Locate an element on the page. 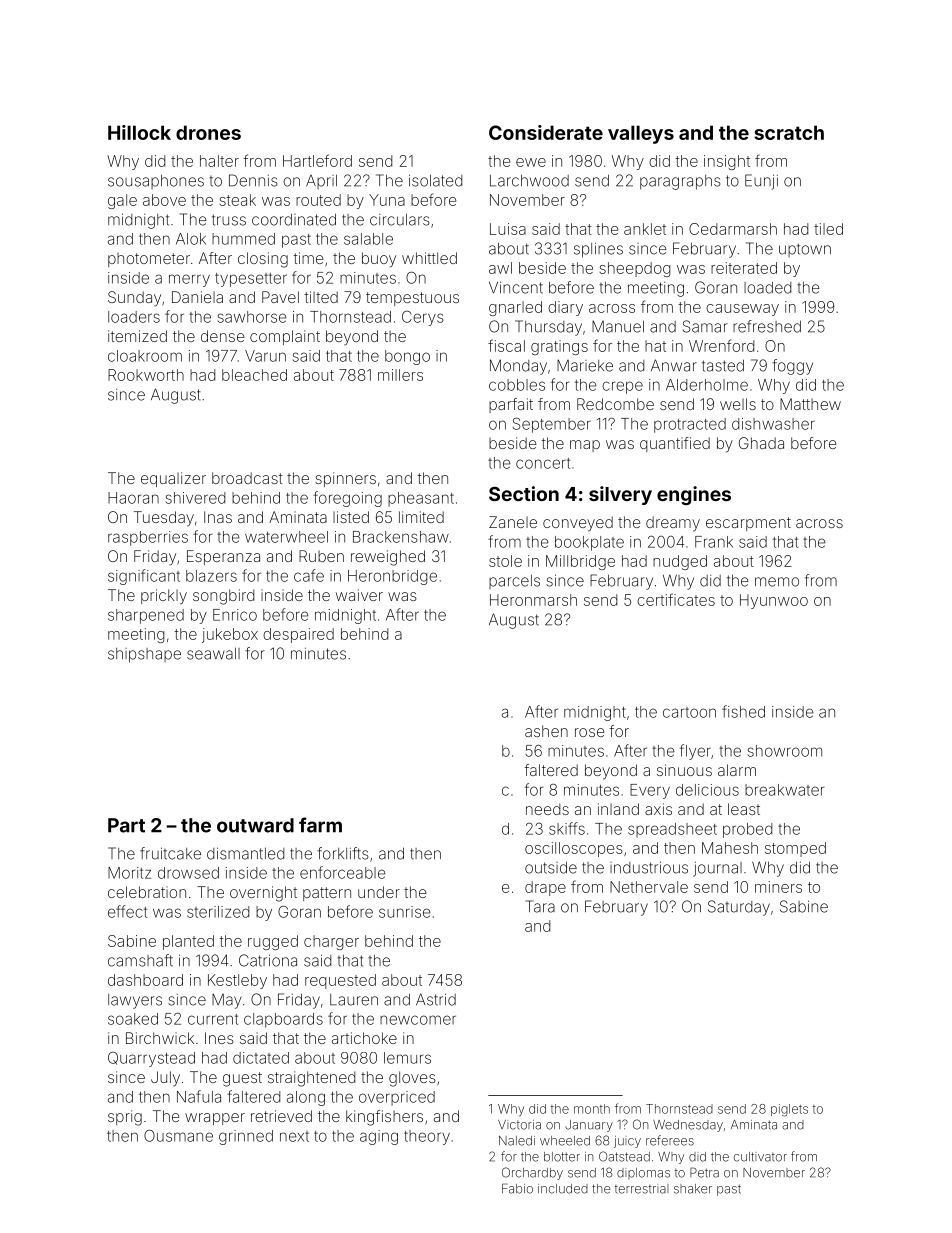  piglets is located at coordinates (789, 1110).
